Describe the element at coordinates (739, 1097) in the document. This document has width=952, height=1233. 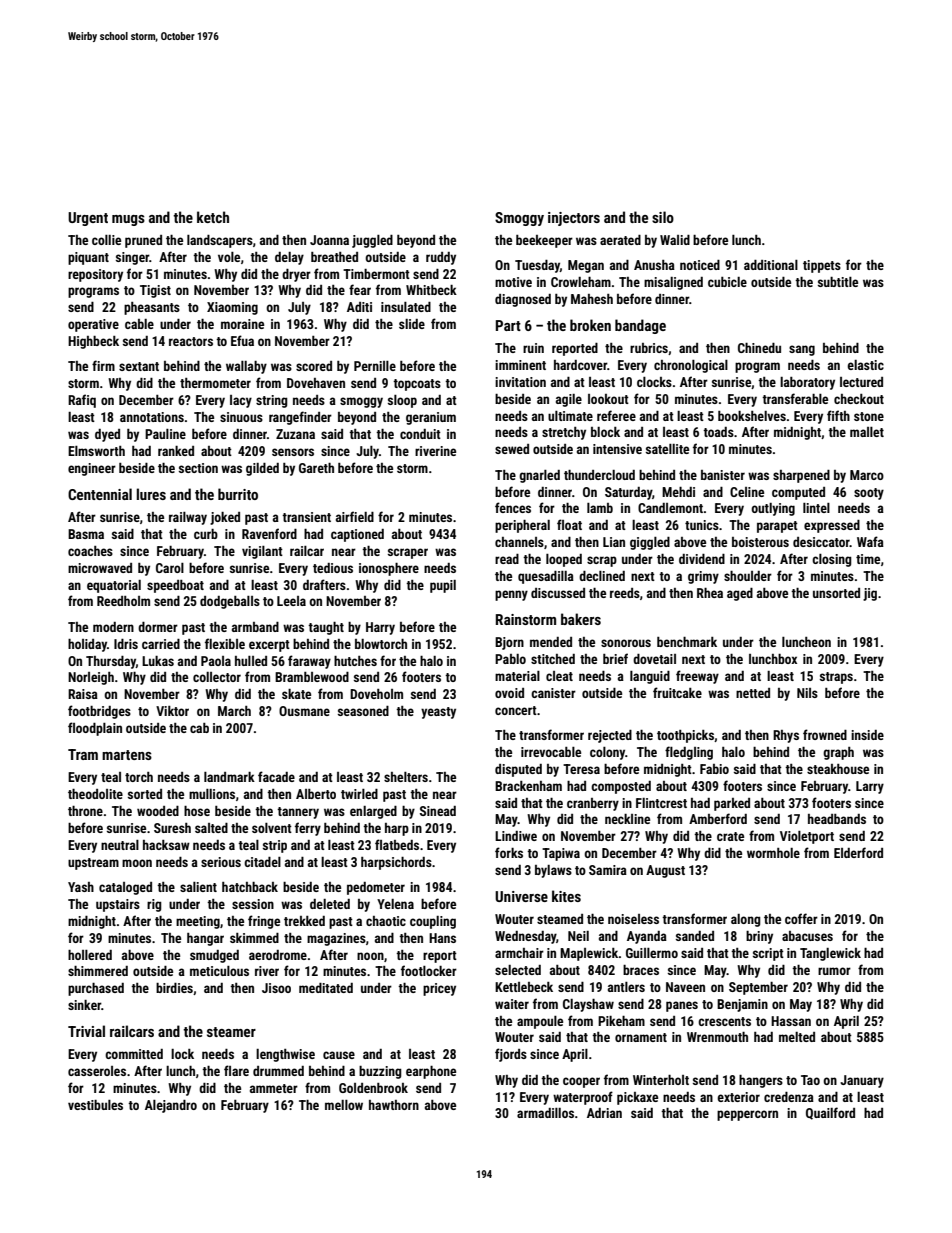
I see `exterior` at that location.
